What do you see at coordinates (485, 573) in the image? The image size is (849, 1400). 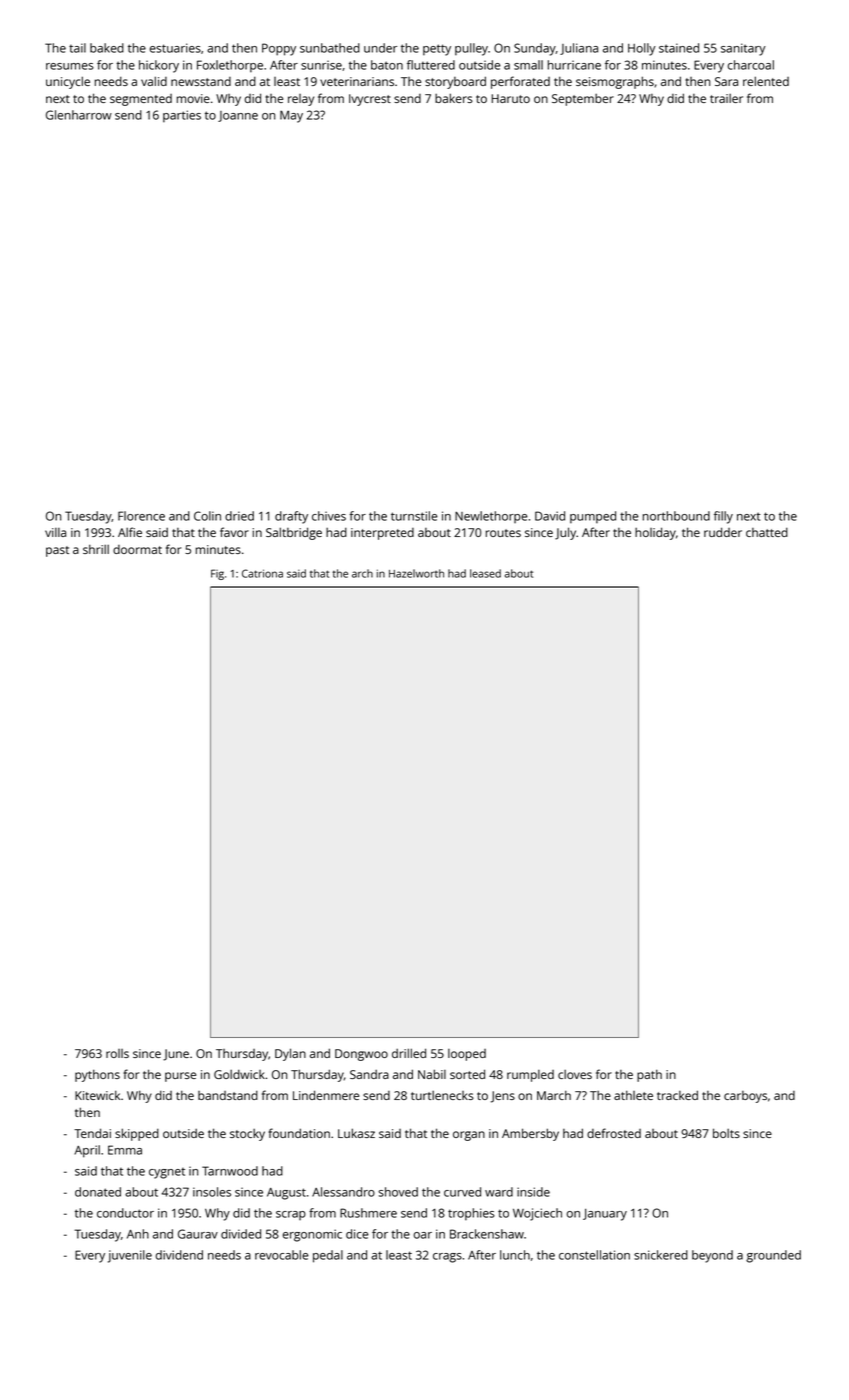 I see `leased` at bounding box center [485, 573].
